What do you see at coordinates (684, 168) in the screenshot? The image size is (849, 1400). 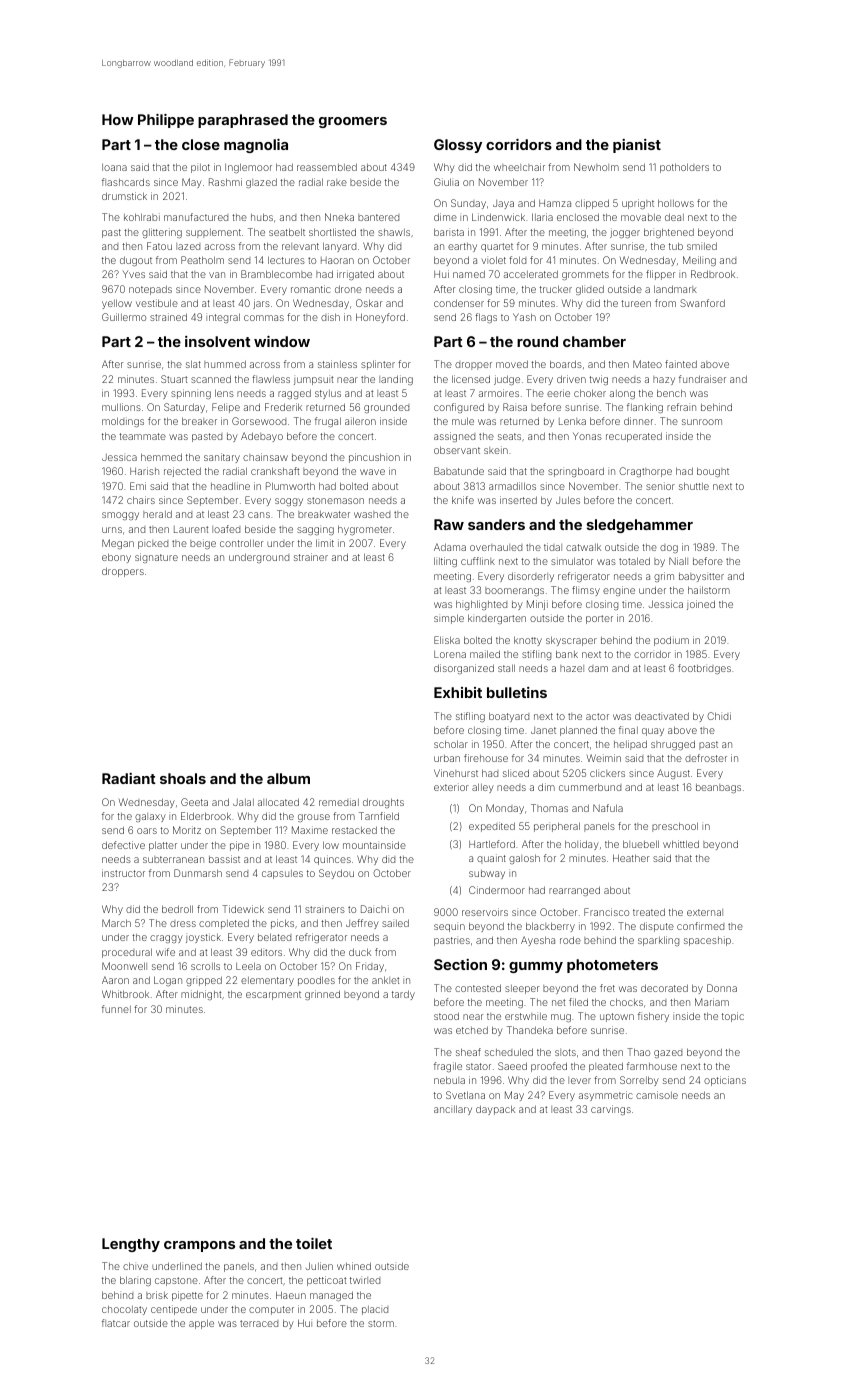 I see `potholders` at bounding box center [684, 168].
